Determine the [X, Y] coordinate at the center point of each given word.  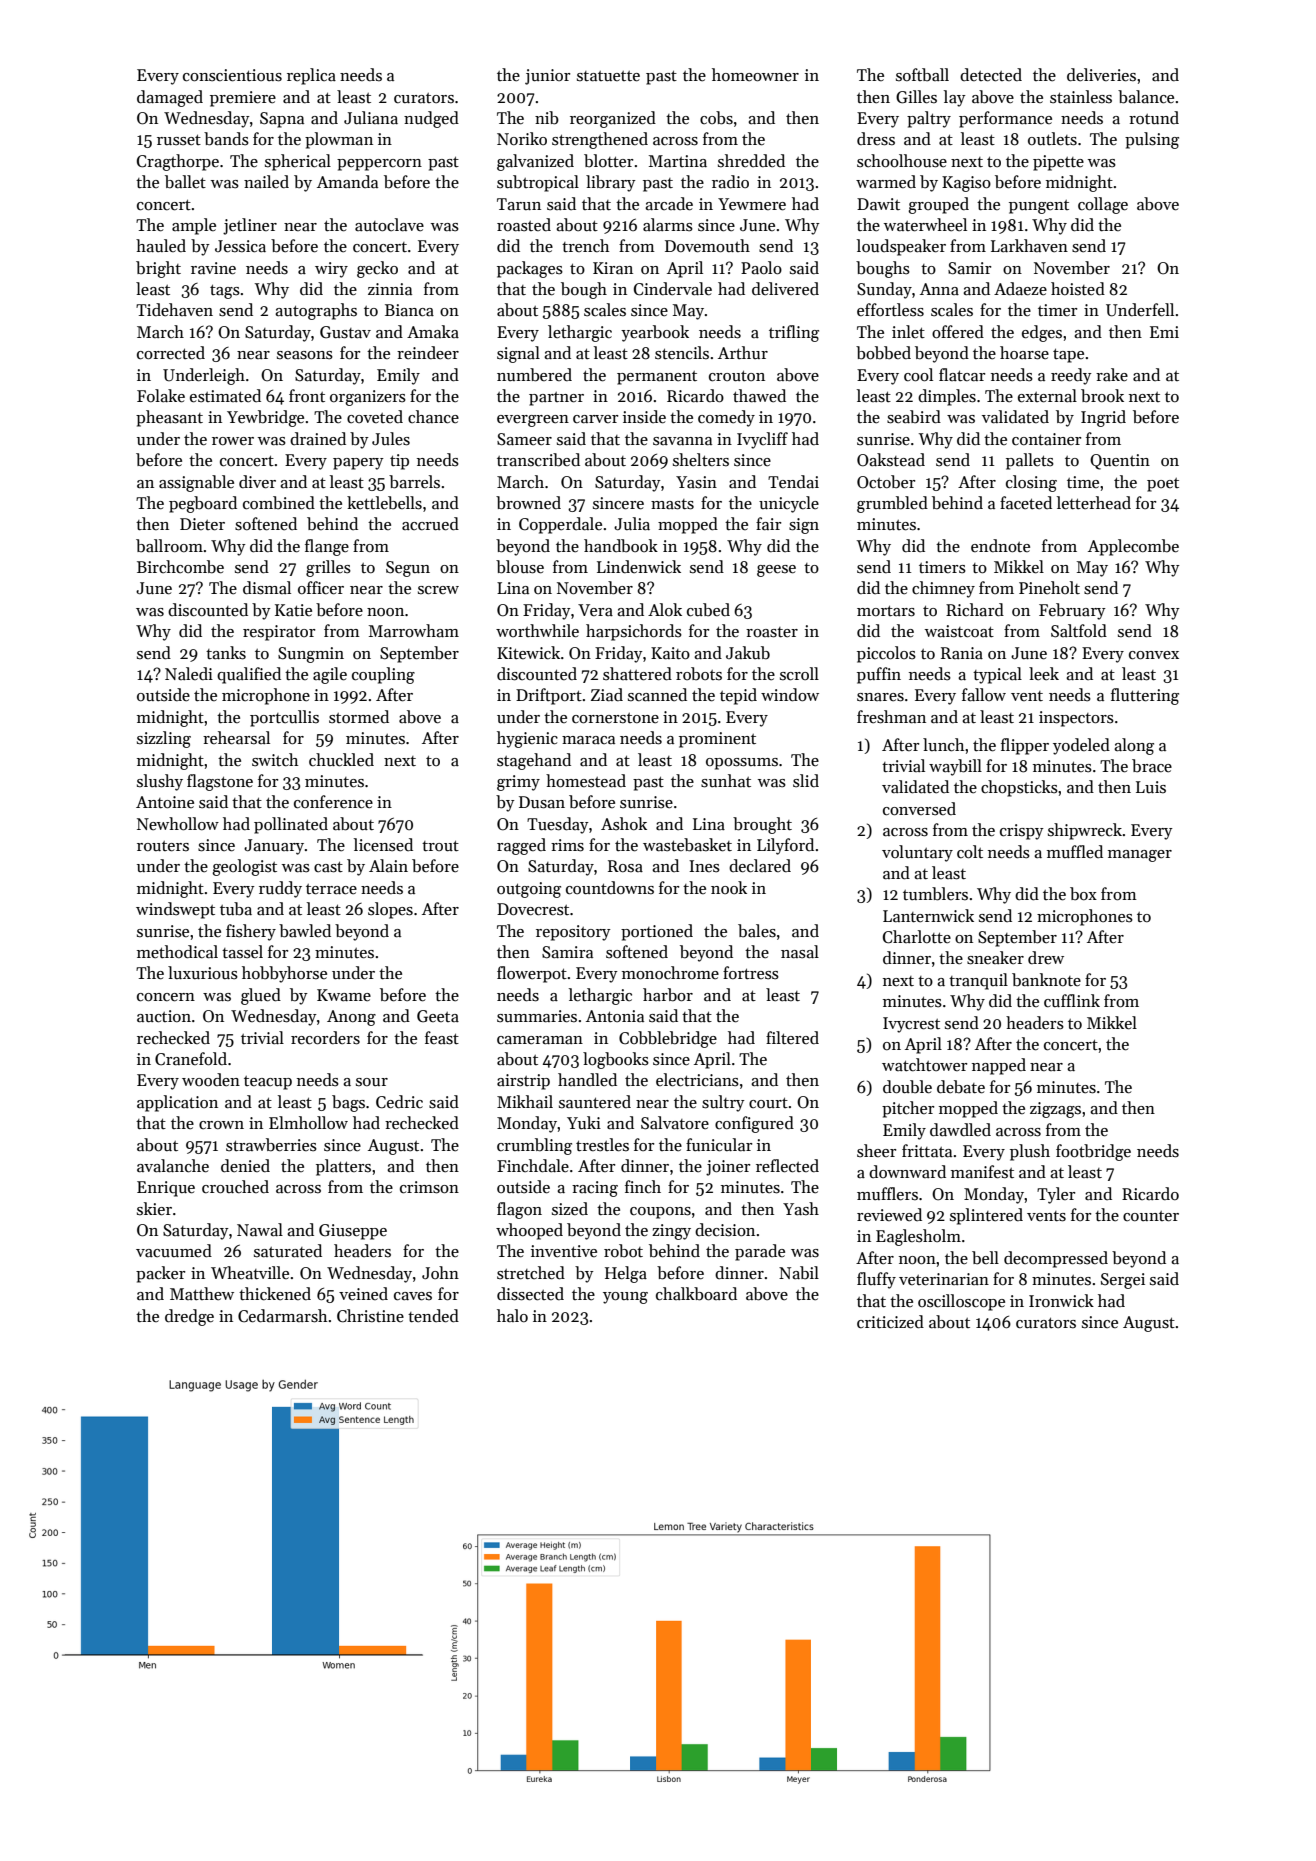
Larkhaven [1029, 246]
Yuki [584, 1122]
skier [154, 1209]
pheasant [169, 418]
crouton [737, 376]
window [790, 695]
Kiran [613, 268]
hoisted [1078, 289]
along [1134, 746]
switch [275, 760]
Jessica [240, 246]
